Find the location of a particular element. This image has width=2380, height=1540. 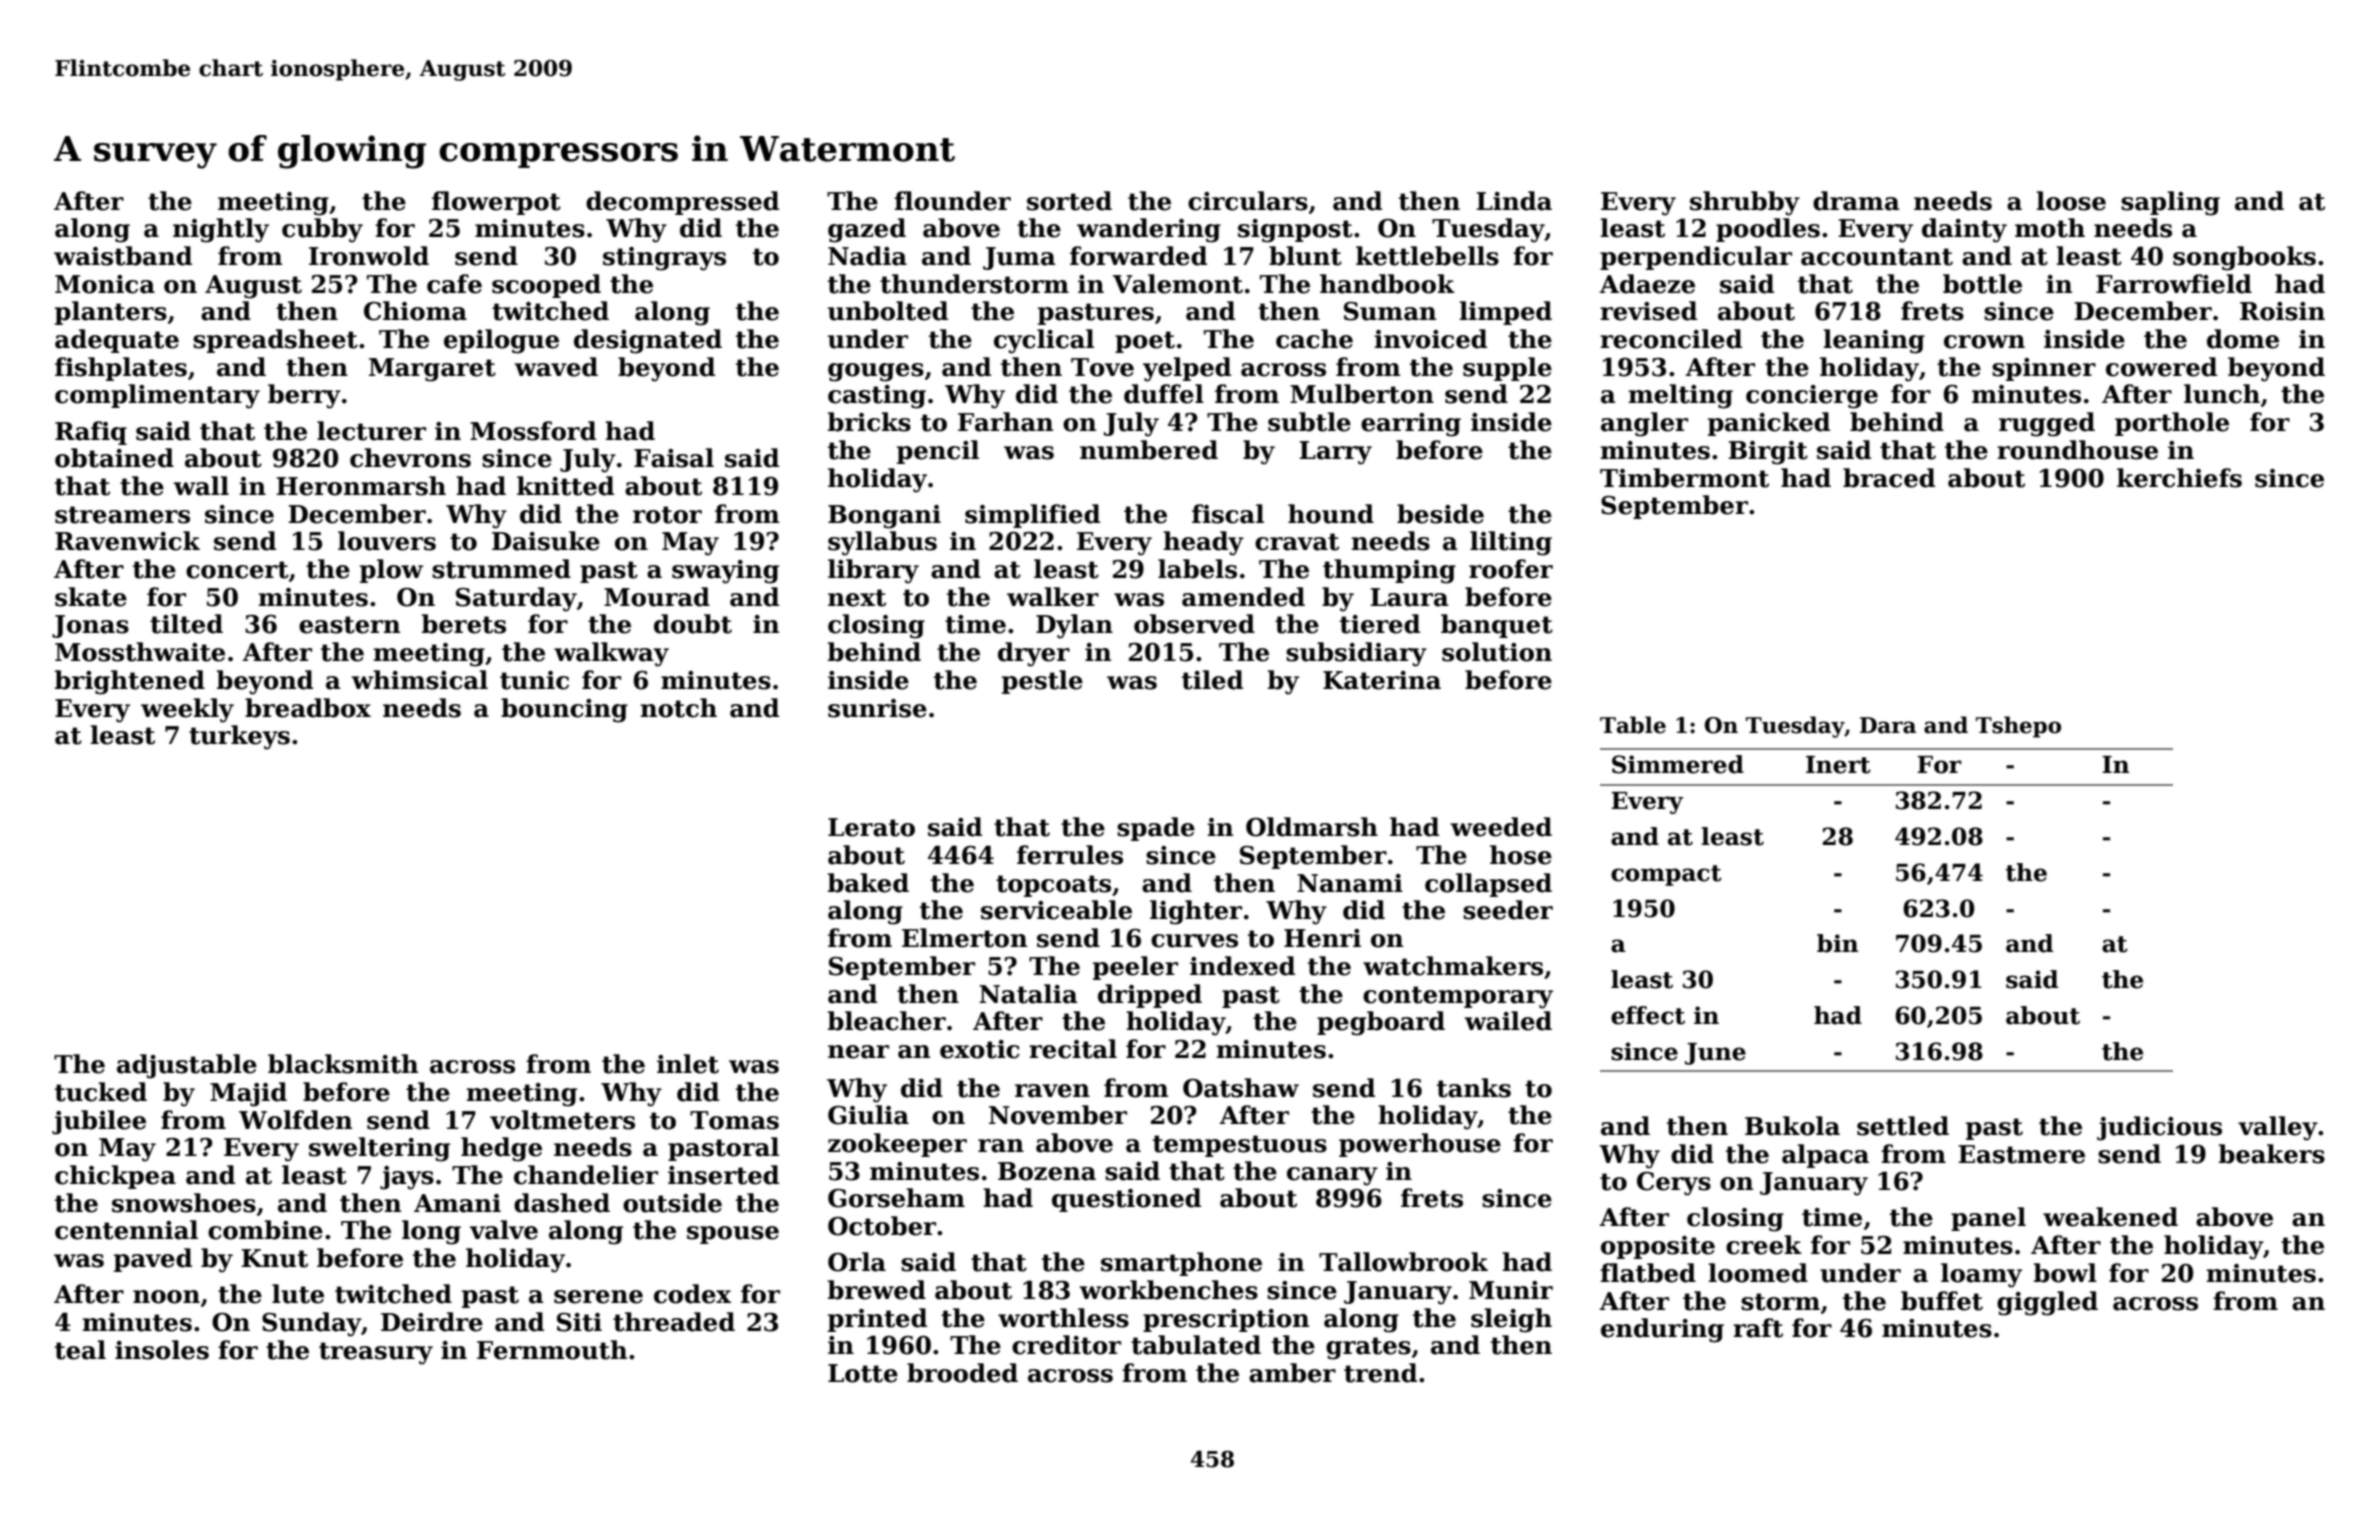

insoles is located at coordinates (162, 1350).
